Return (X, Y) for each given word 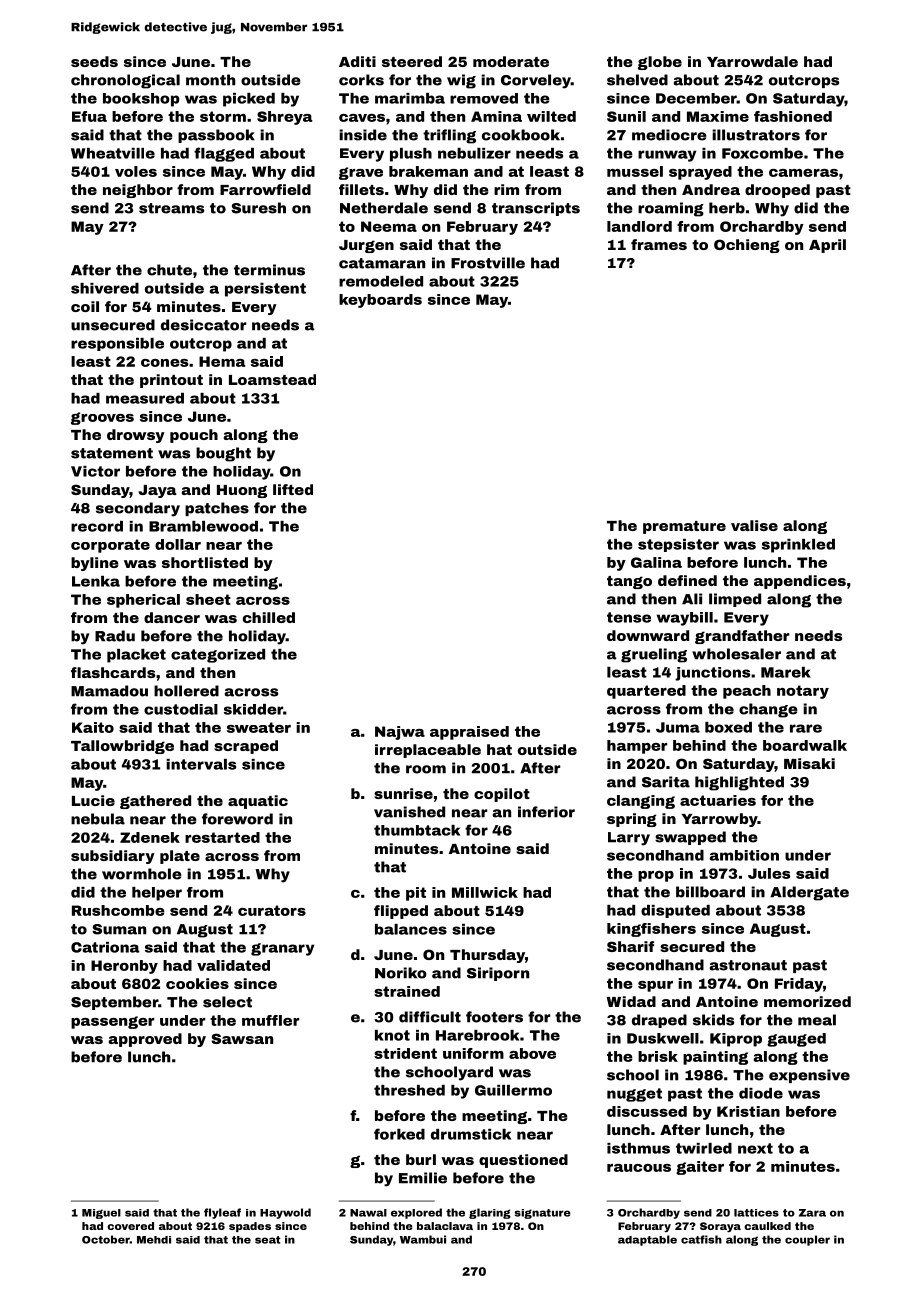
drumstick (471, 1134)
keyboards (380, 301)
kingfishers (651, 930)
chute (169, 270)
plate (180, 857)
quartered (646, 692)
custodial (181, 709)
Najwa (400, 733)
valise (754, 525)
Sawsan (242, 1038)
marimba (410, 98)
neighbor (138, 191)
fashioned (793, 116)
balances (411, 929)
